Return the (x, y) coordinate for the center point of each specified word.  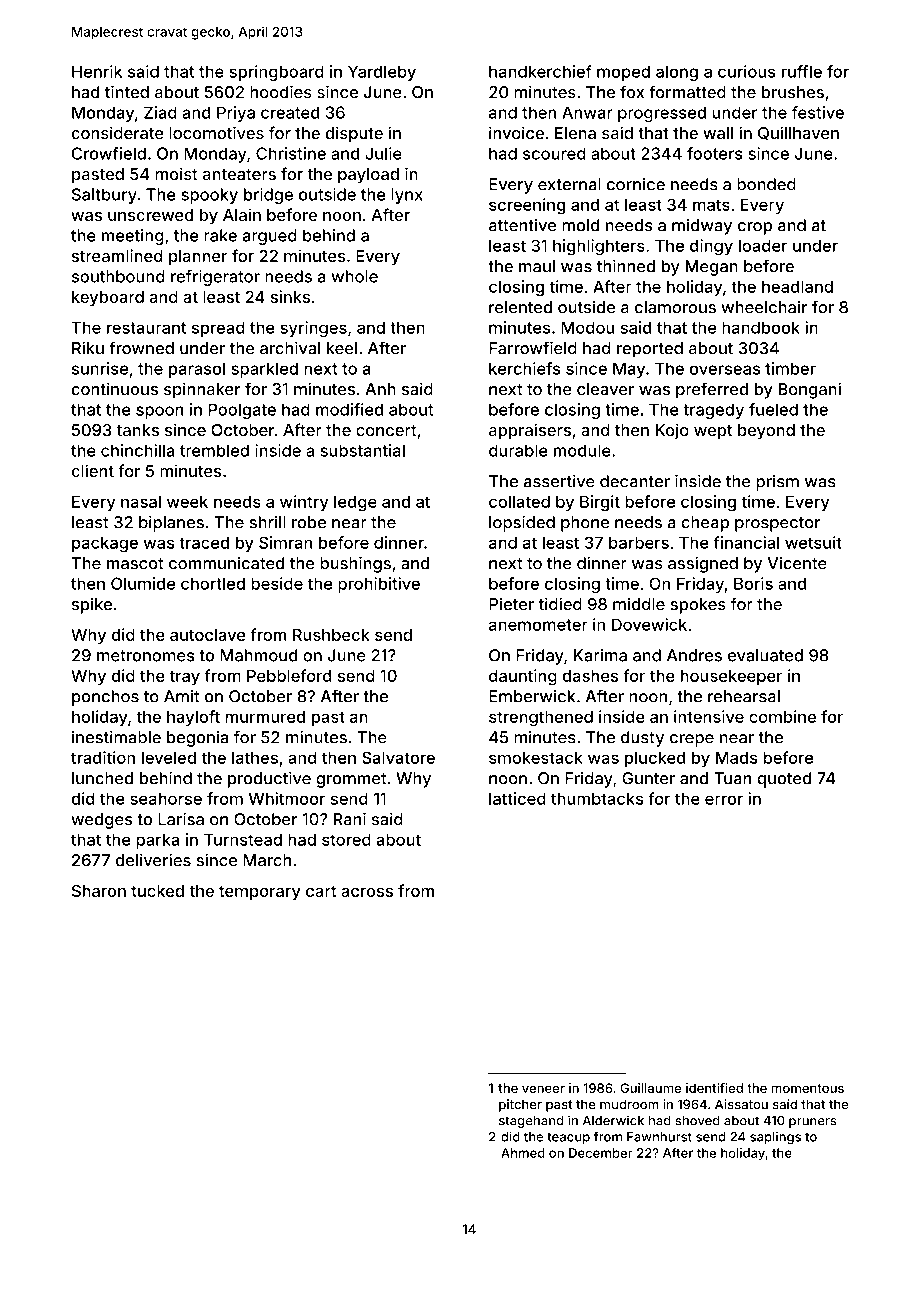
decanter (635, 481)
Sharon (99, 890)
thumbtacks (597, 798)
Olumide (143, 583)
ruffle (801, 71)
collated (519, 501)
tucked (157, 891)
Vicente (797, 563)
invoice (516, 132)
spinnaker (202, 390)
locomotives (216, 133)
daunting (523, 677)
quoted (784, 780)
